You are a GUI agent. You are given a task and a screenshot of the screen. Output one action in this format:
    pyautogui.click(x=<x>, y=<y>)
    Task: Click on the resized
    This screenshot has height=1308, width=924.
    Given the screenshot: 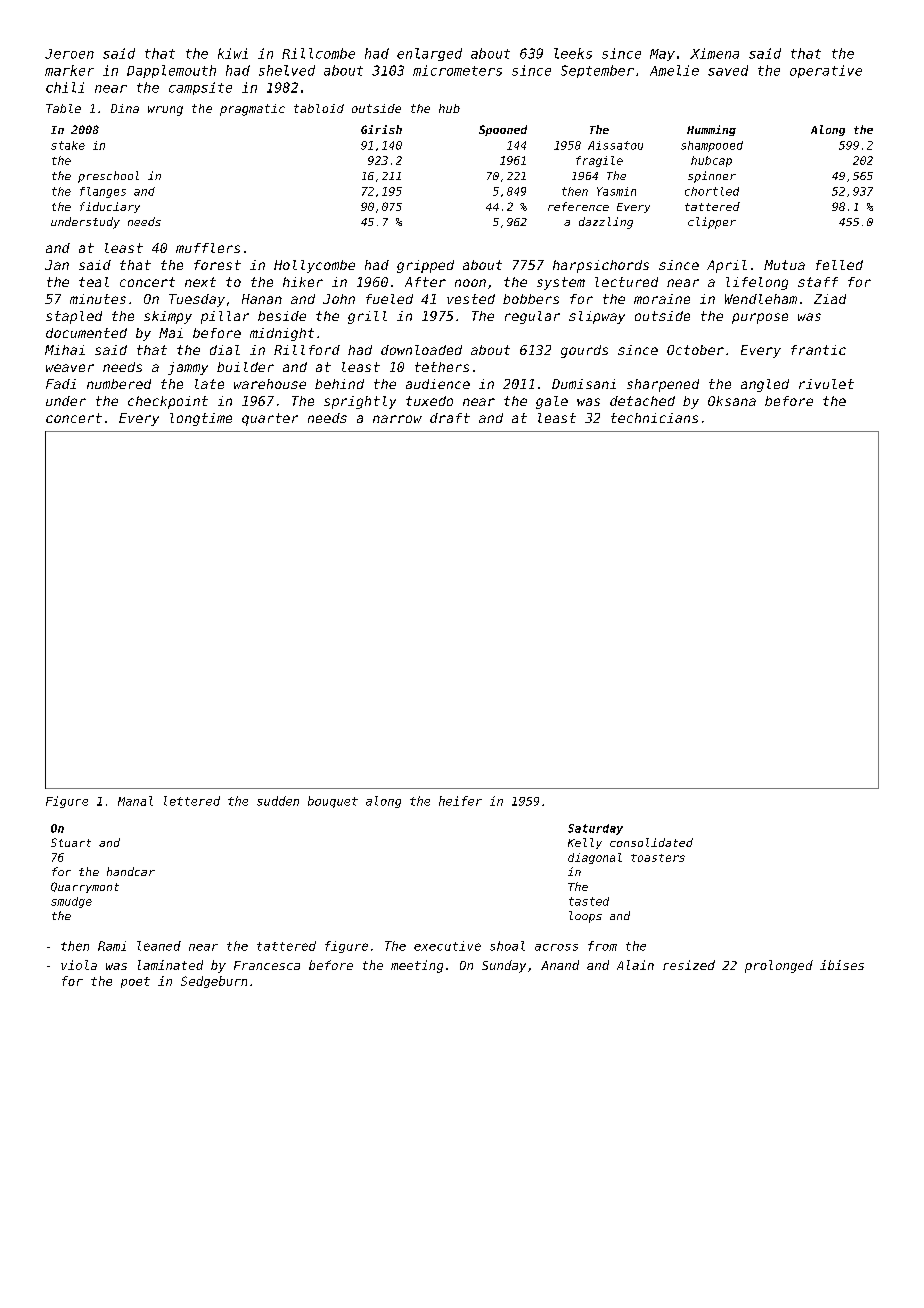 What is the action you would take?
    pyautogui.click(x=689, y=965)
